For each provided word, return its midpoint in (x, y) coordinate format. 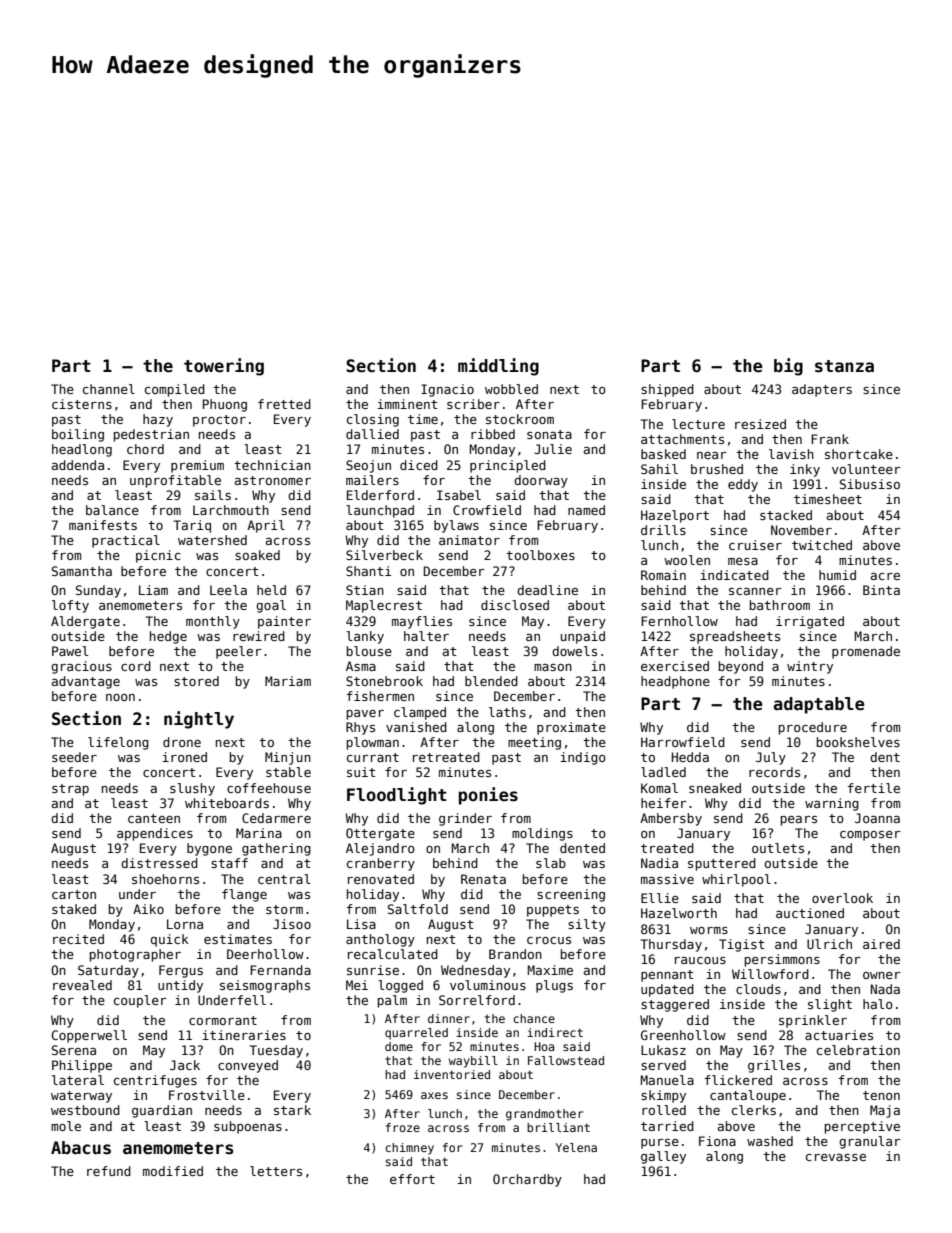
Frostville (207, 1095)
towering (224, 367)
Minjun (288, 758)
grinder (465, 819)
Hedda (690, 757)
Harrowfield (683, 742)
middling (498, 367)
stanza (844, 366)
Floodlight (397, 796)
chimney (409, 1149)
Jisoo (292, 924)
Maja (885, 1111)
